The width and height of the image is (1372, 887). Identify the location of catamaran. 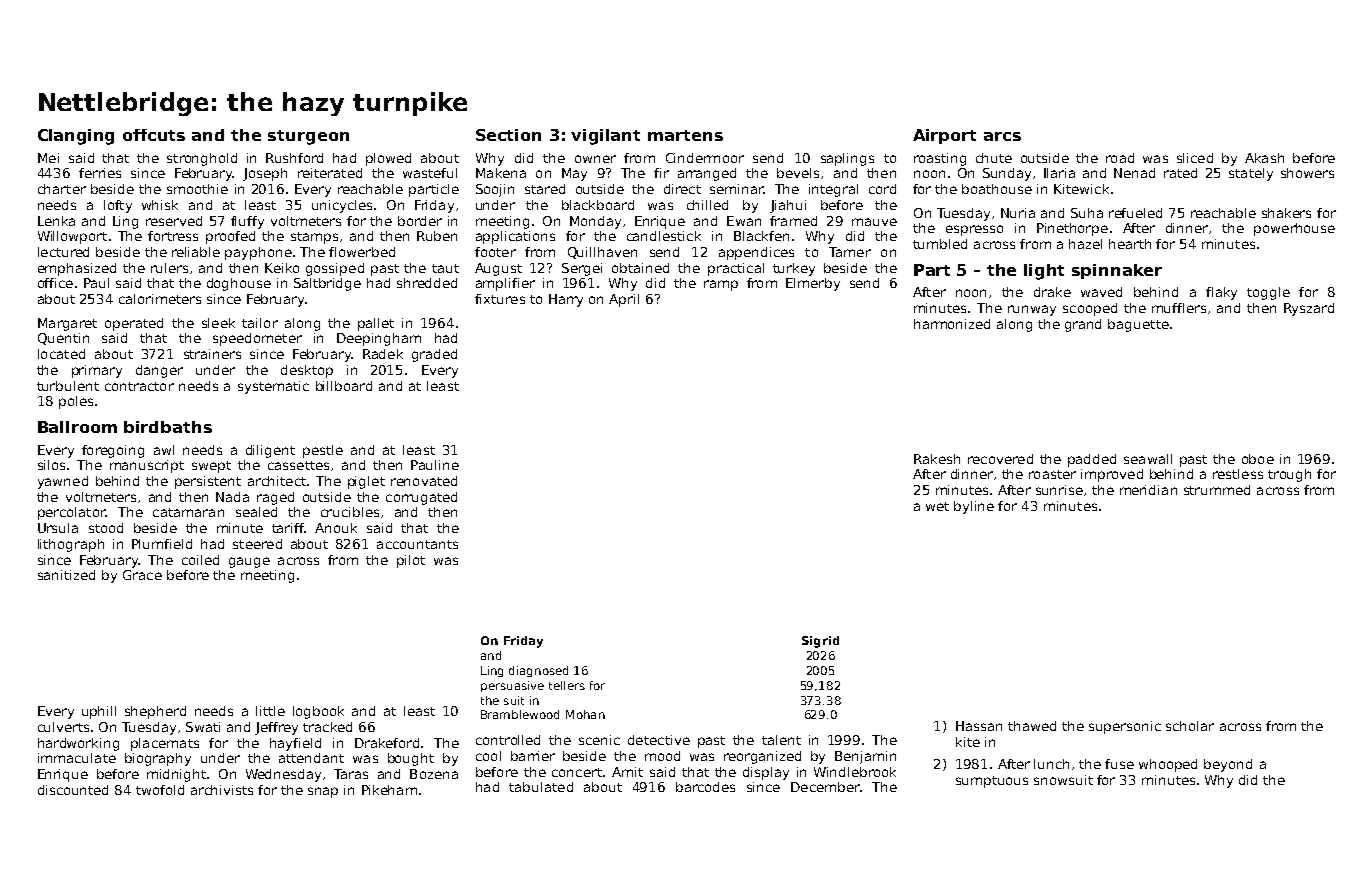
(188, 512).
